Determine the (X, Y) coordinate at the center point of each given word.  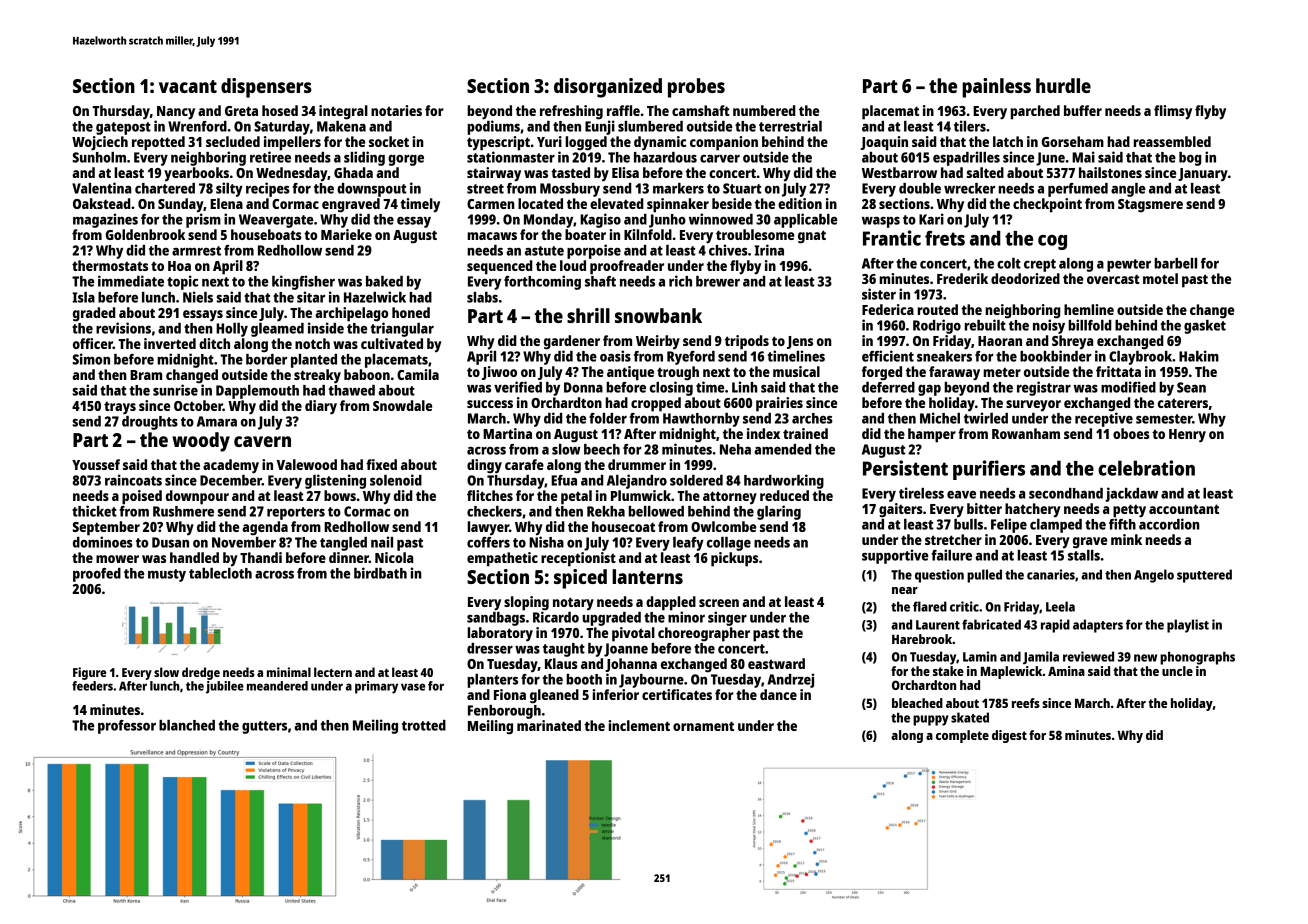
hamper (932, 435)
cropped (656, 404)
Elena (226, 203)
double (920, 188)
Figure (89, 673)
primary (376, 687)
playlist (1188, 626)
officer (93, 343)
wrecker (969, 188)
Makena (341, 126)
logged (586, 143)
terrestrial (790, 126)
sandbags (496, 619)
